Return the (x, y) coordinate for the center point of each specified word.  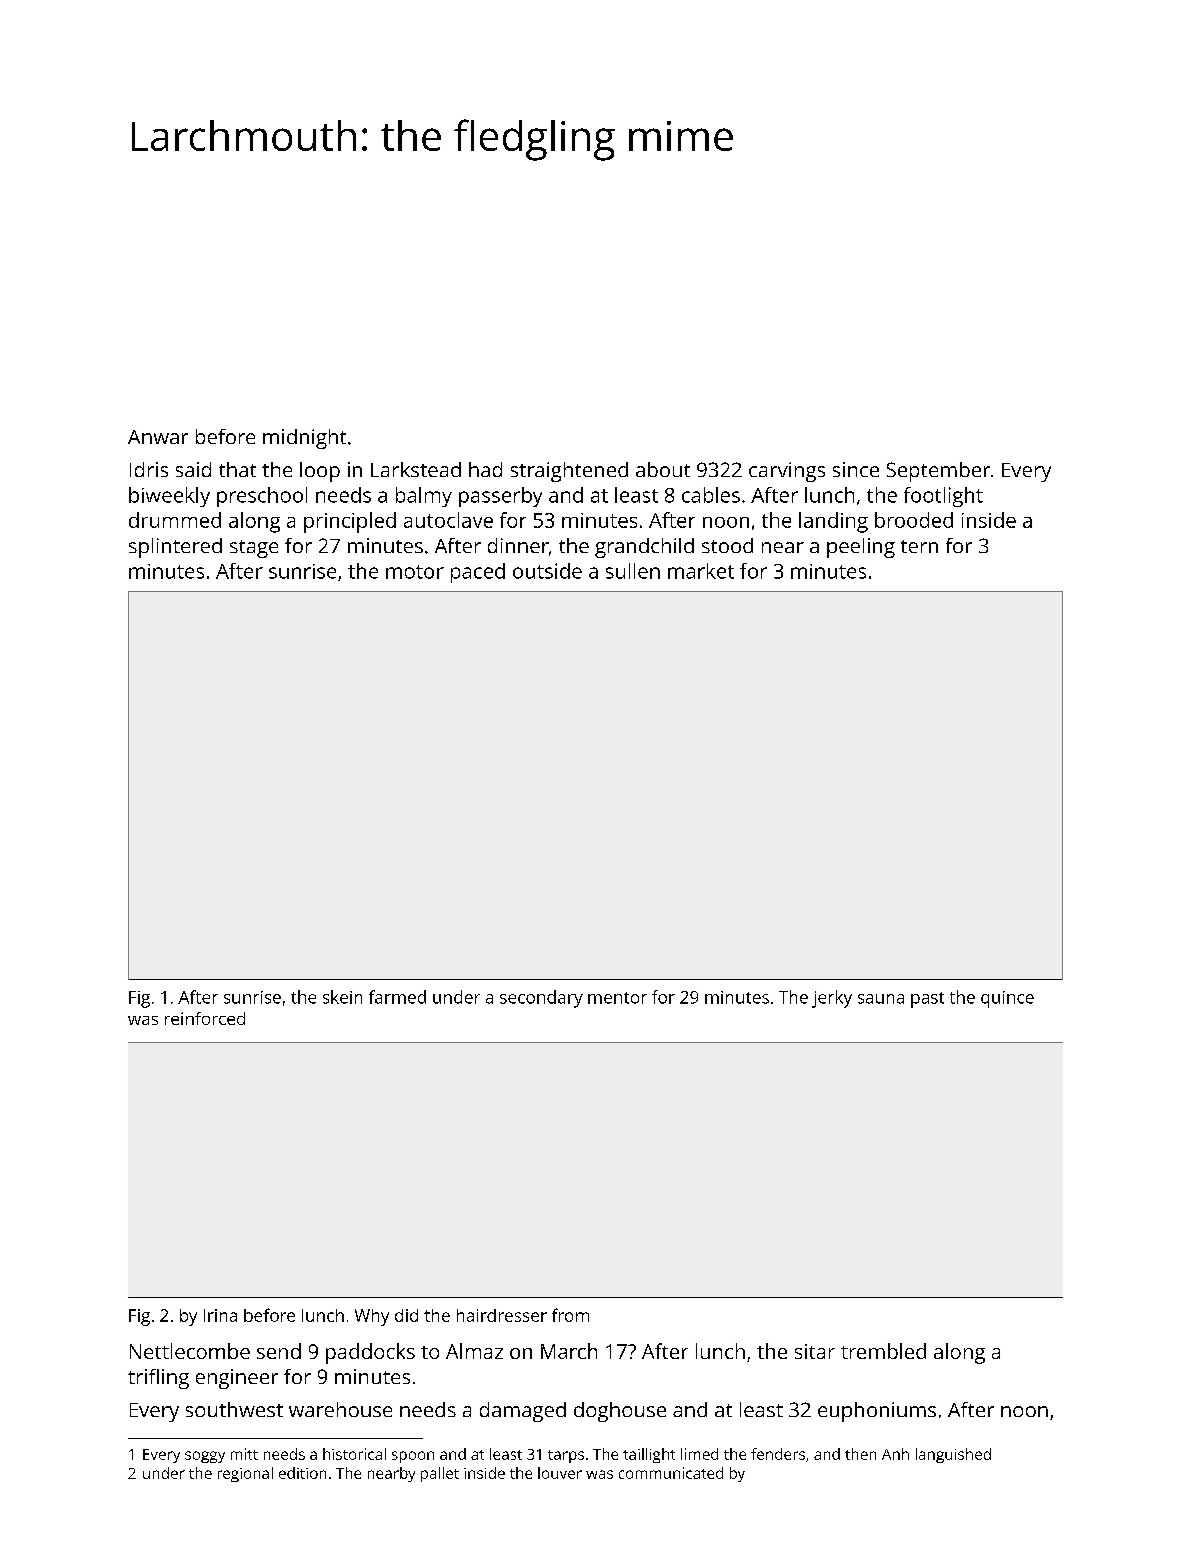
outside (547, 571)
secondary (541, 999)
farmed (397, 997)
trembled (883, 1351)
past (927, 1000)
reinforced (205, 1018)
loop (320, 472)
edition (302, 1473)
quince (1007, 999)
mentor (617, 998)
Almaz (474, 1351)
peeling (861, 548)
